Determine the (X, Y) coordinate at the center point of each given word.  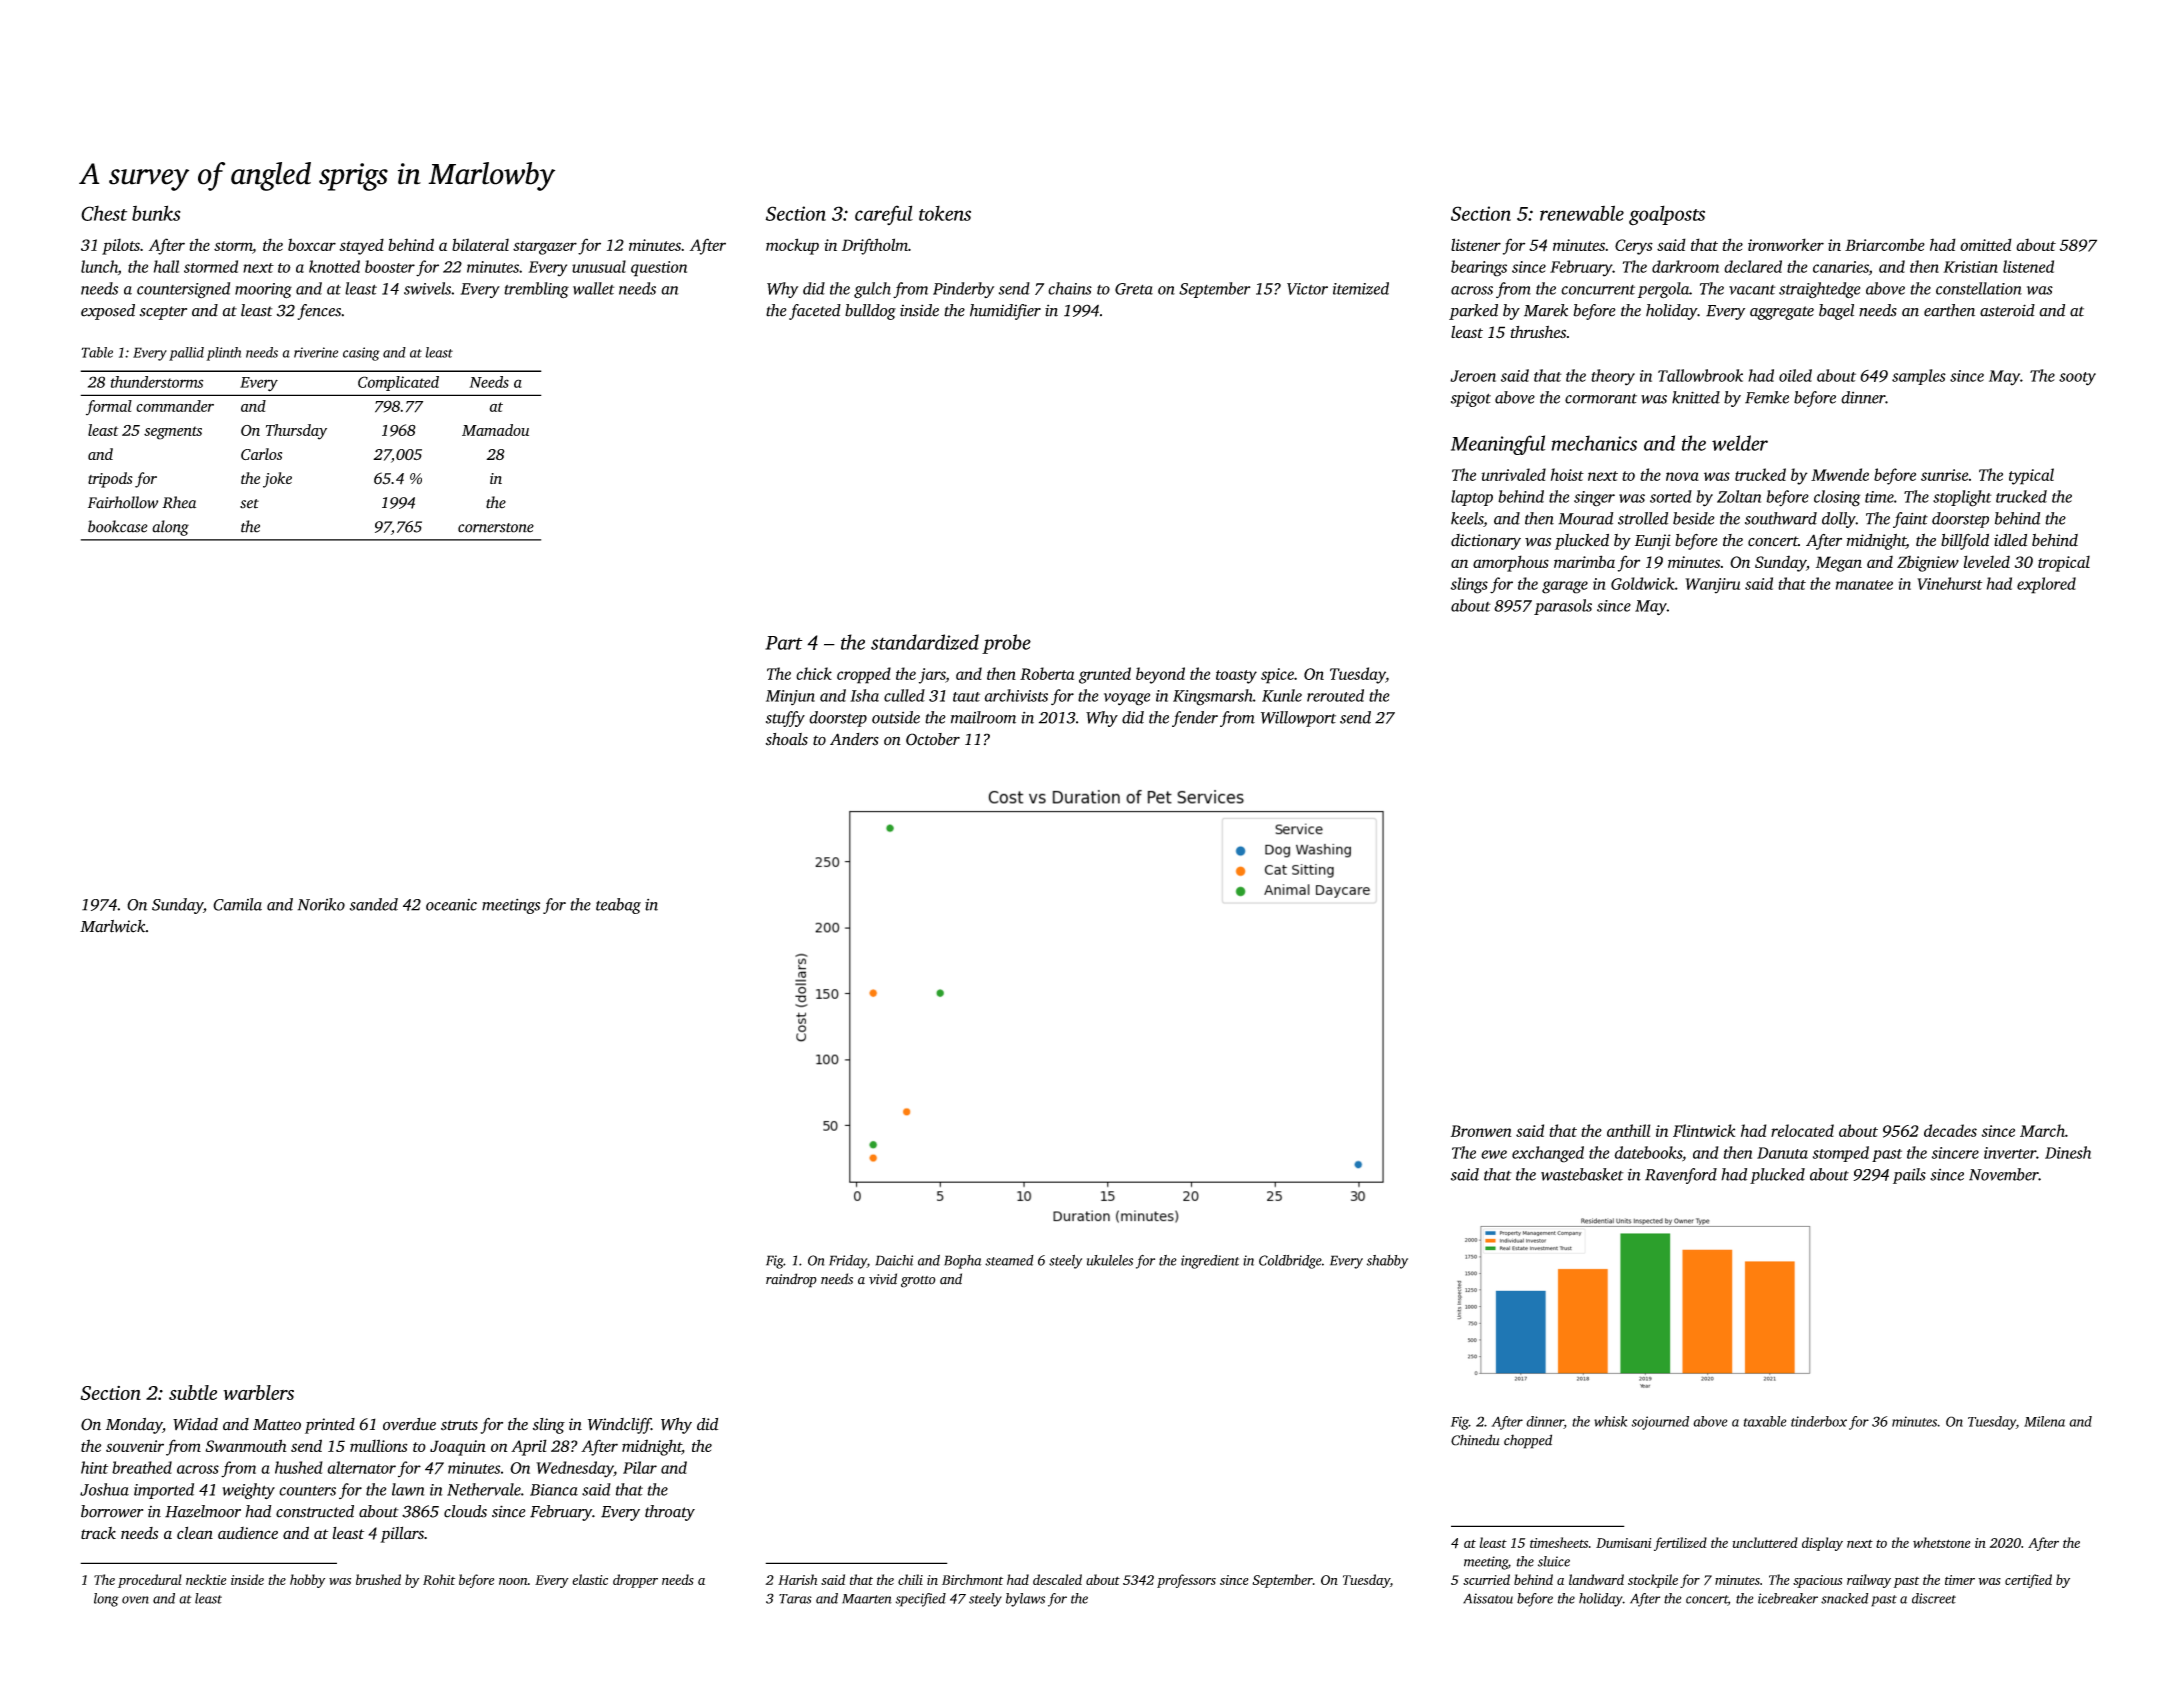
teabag (618, 906)
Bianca (554, 1490)
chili (910, 1579)
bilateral (480, 244)
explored (2046, 585)
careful (884, 215)
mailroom (983, 717)
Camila (237, 904)
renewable (1582, 213)
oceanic (451, 905)
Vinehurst (1949, 583)
